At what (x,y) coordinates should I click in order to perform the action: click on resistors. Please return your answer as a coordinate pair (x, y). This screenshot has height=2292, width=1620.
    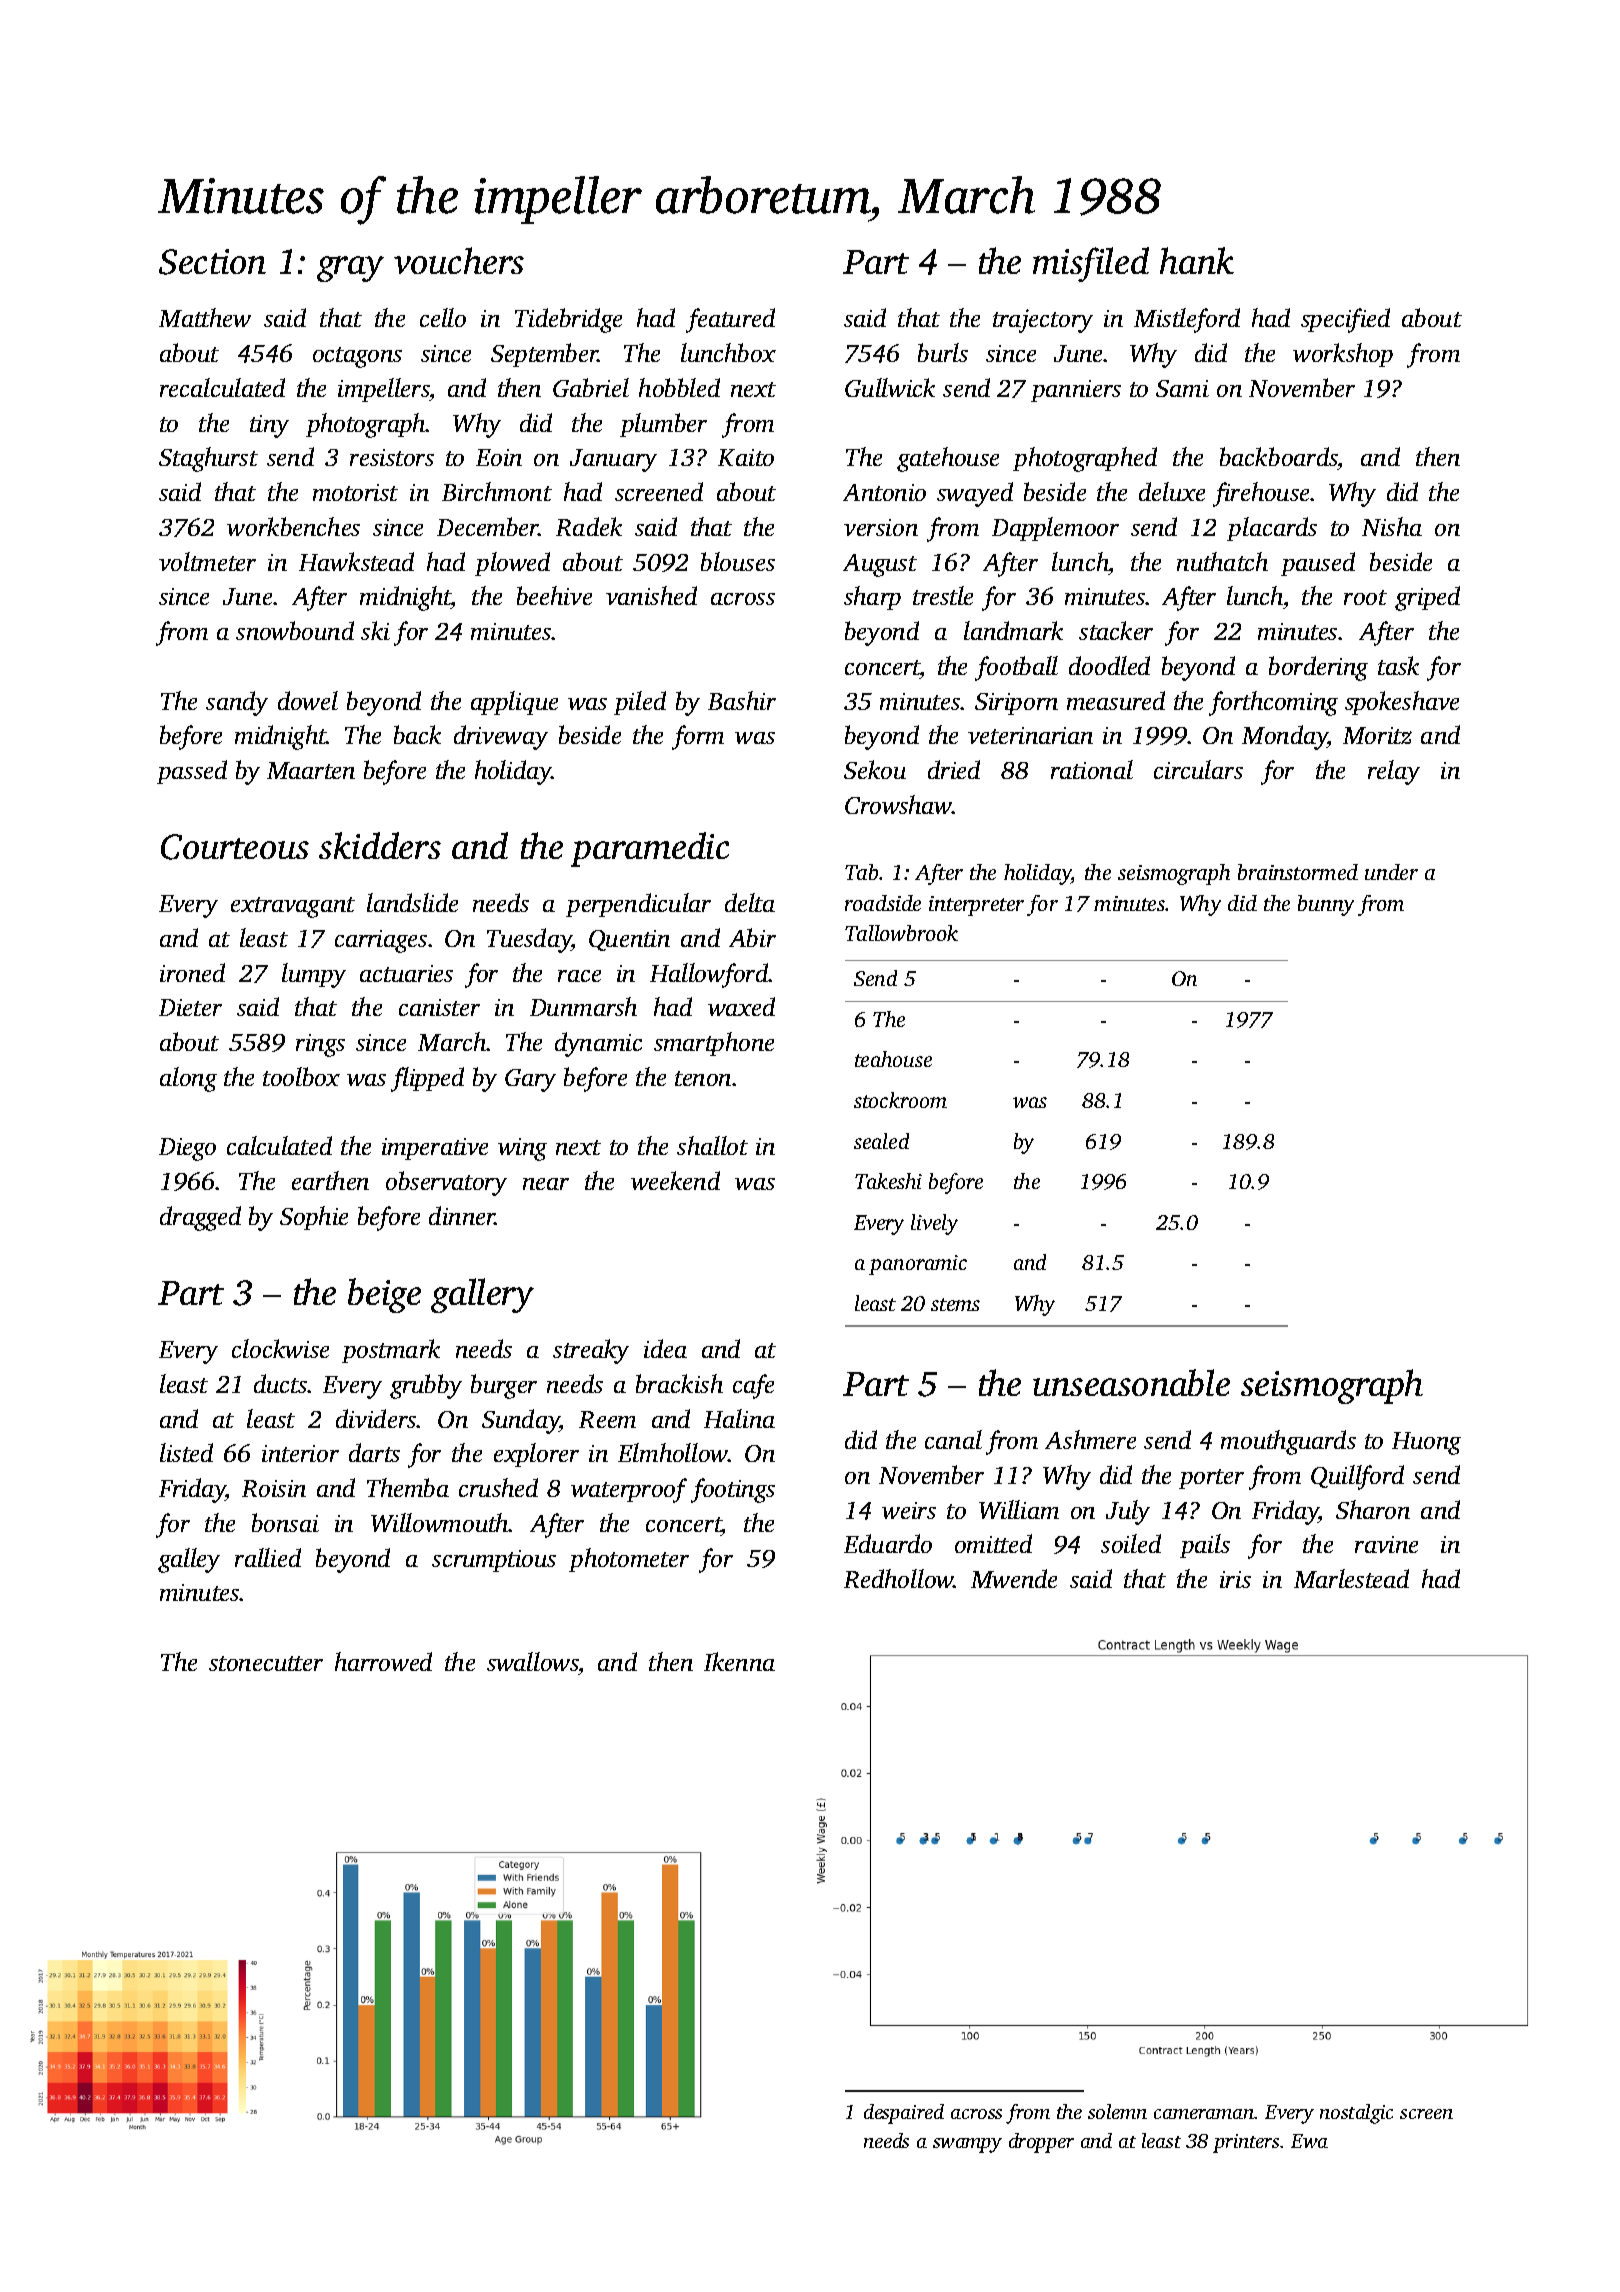
    Looking at the image, I should click on (392, 457).
